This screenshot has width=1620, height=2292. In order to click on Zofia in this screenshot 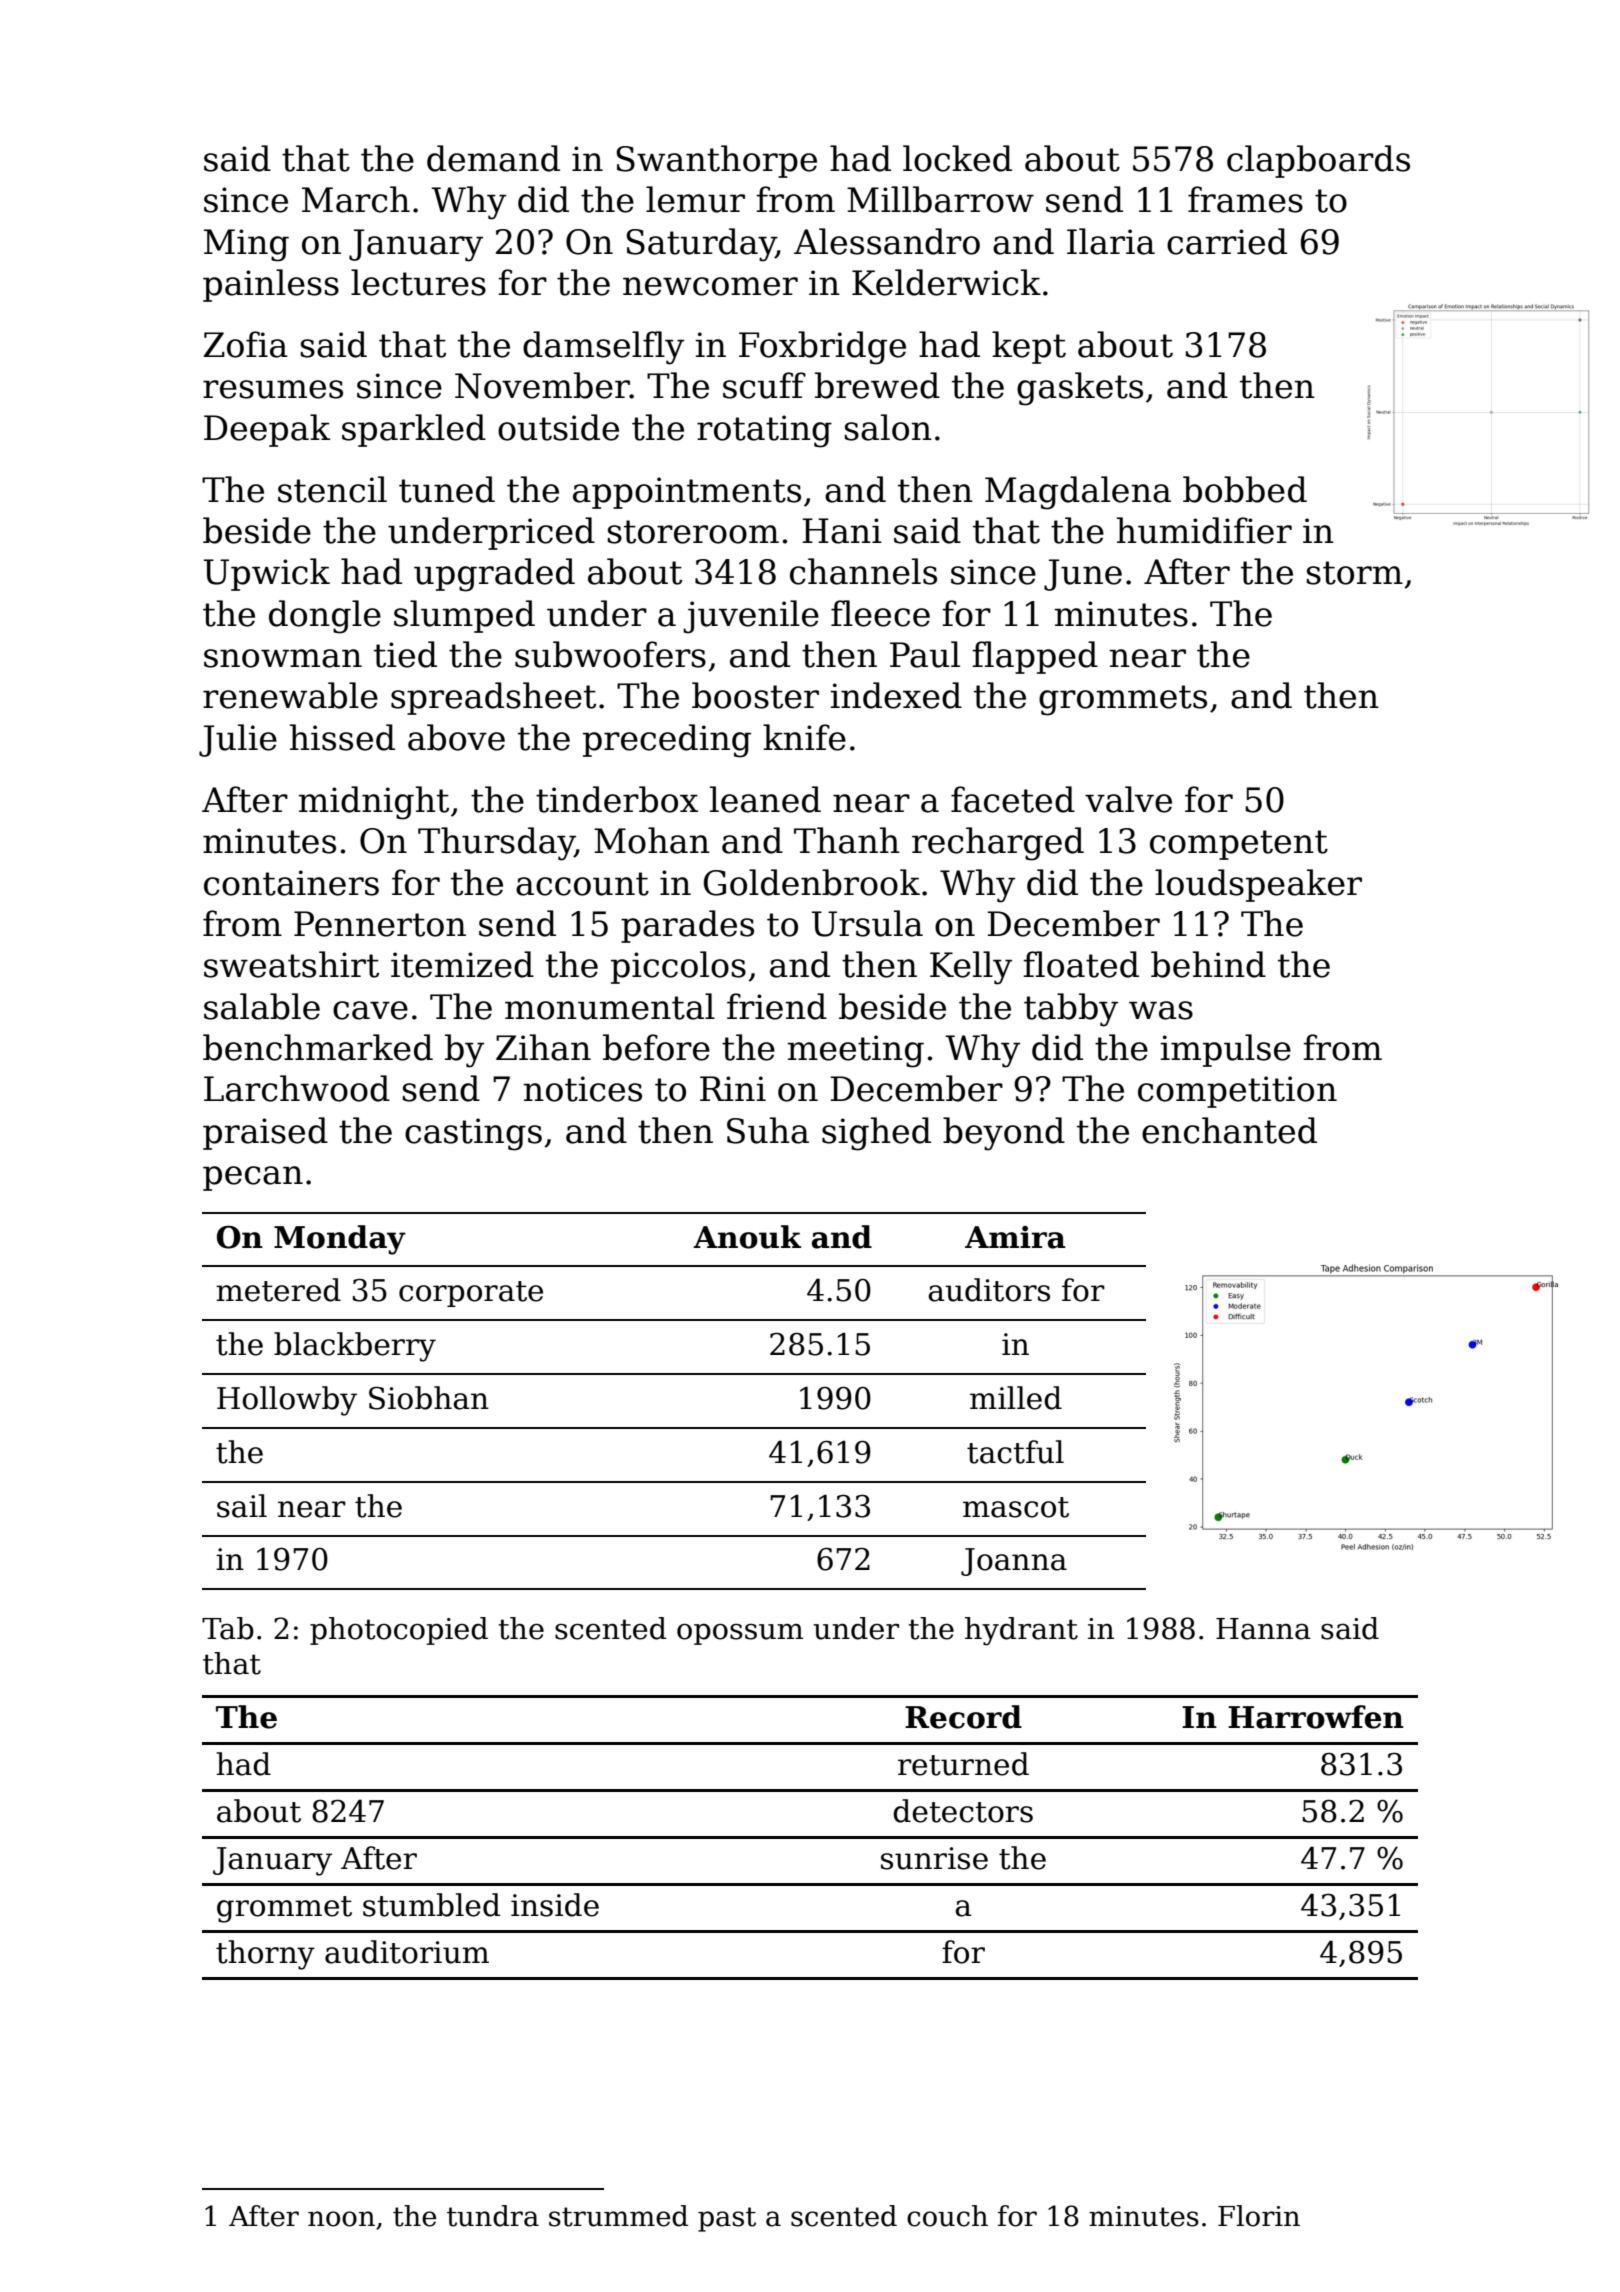, I will do `click(245, 344)`.
